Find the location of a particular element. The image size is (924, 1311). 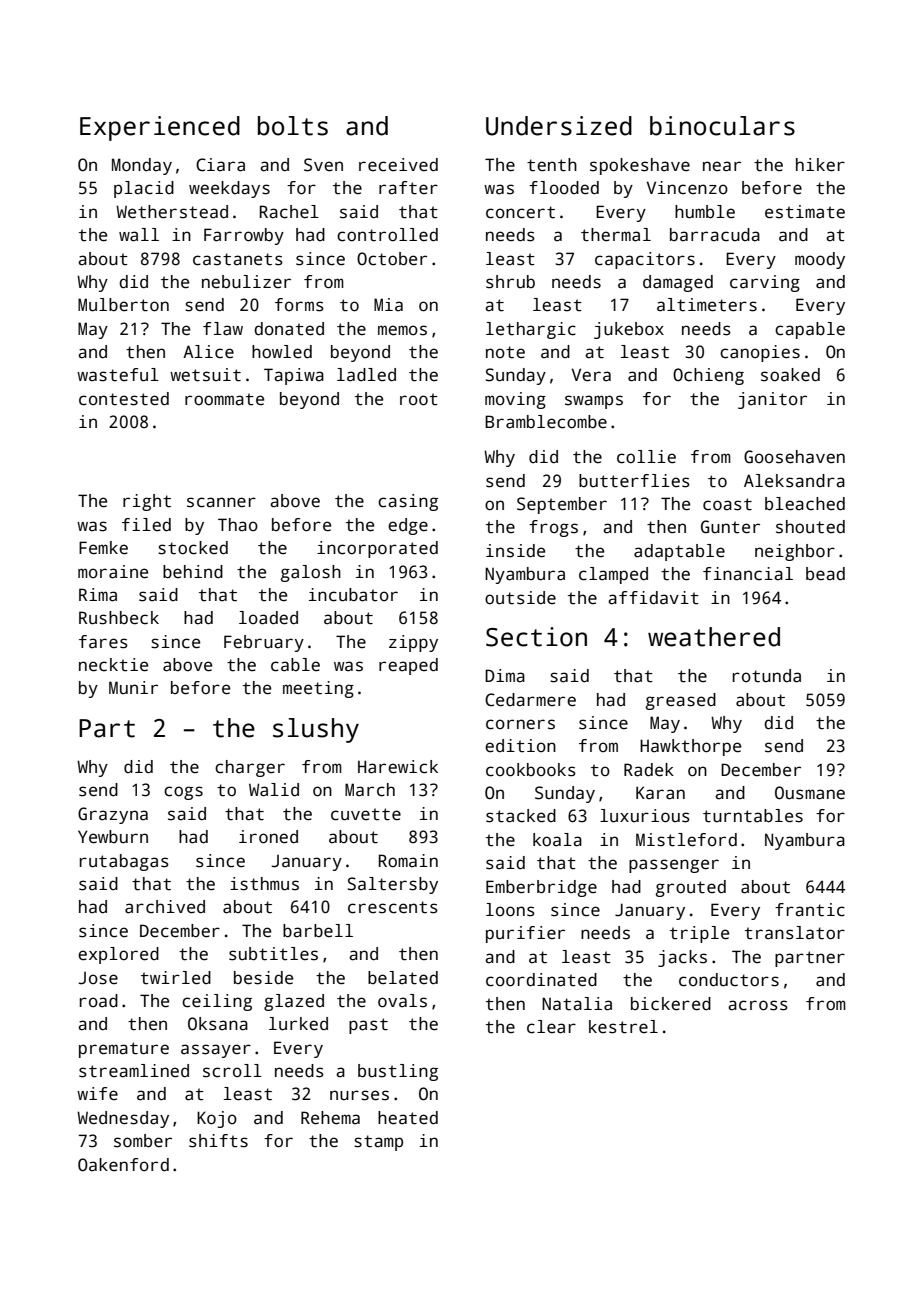

greased is located at coordinates (681, 701).
